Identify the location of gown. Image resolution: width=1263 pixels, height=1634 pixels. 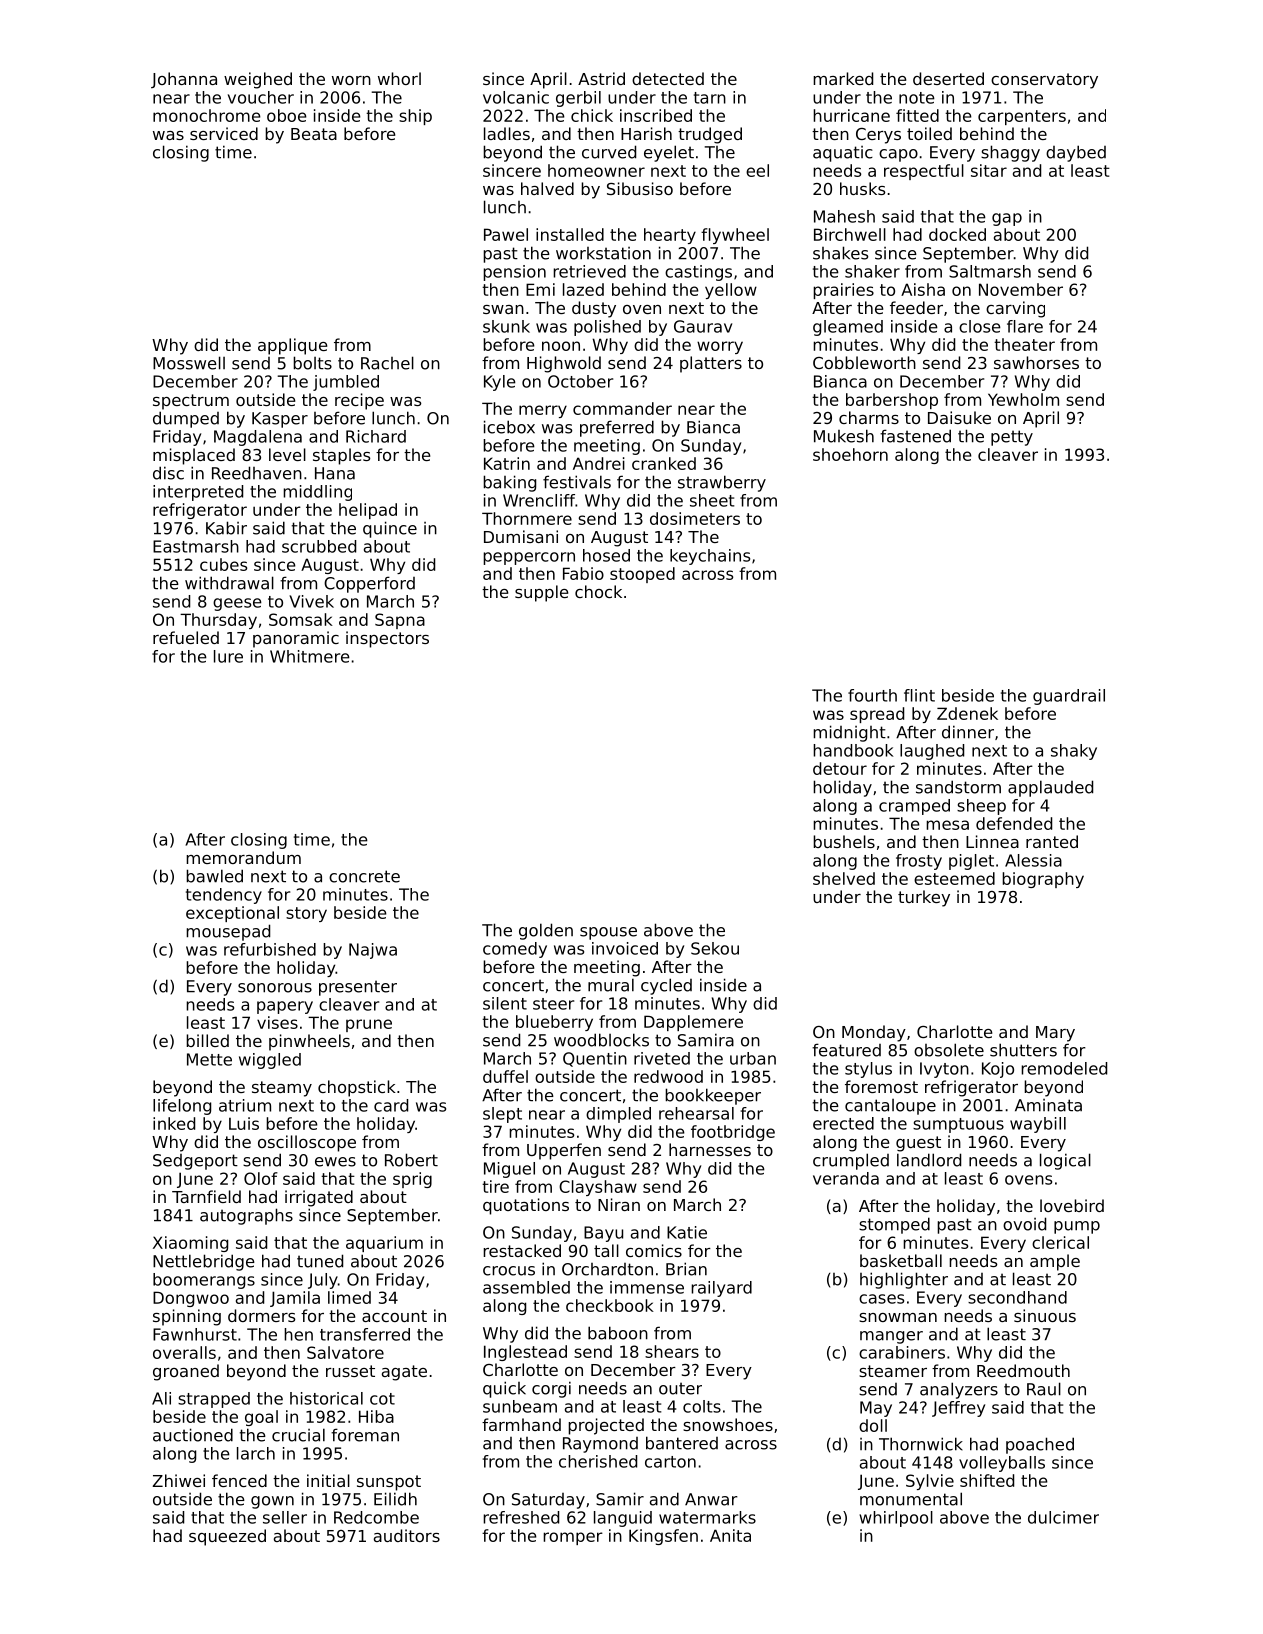
(272, 1502).
